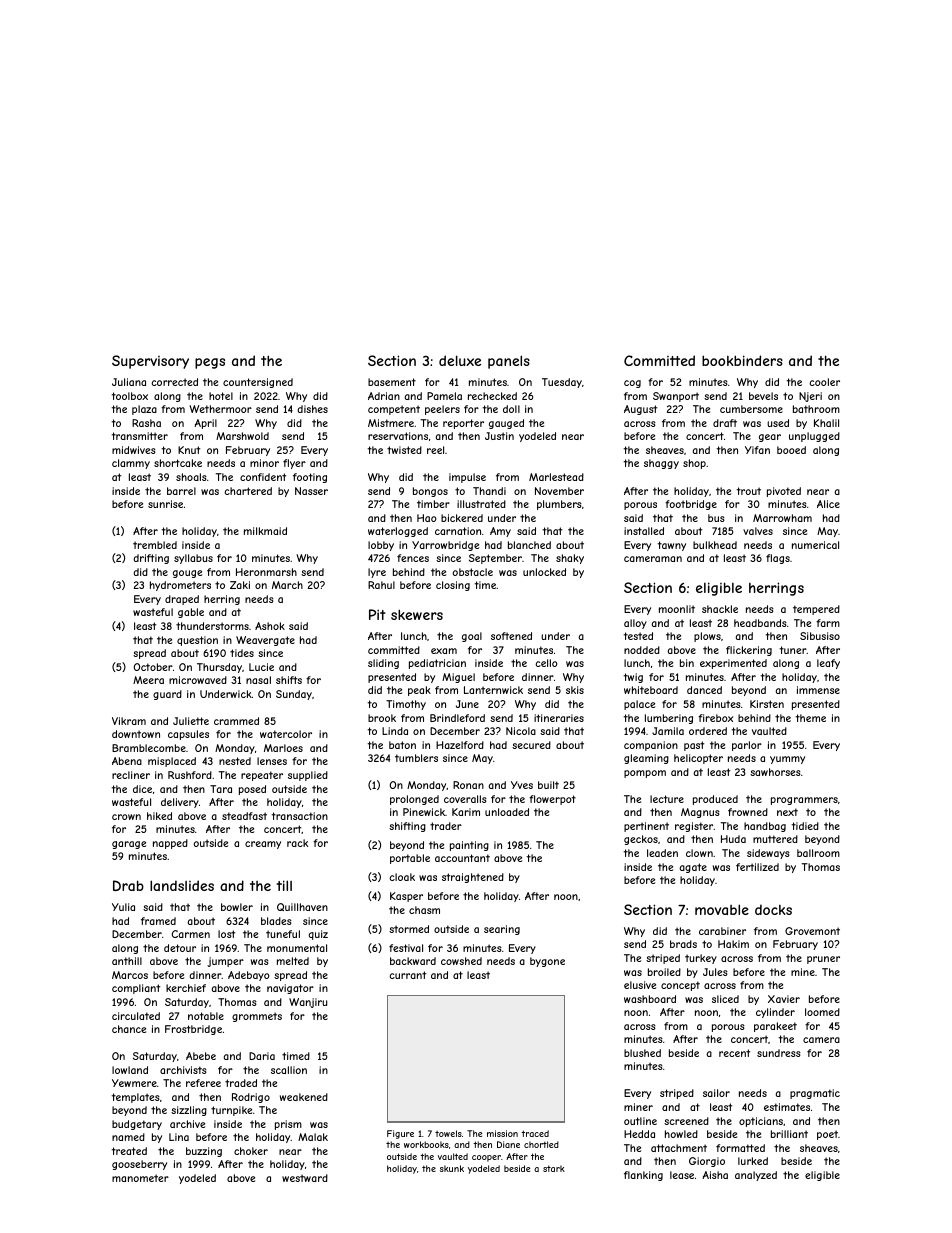 Image resolution: width=952 pixels, height=1233 pixels. I want to click on referee, so click(203, 1083).
